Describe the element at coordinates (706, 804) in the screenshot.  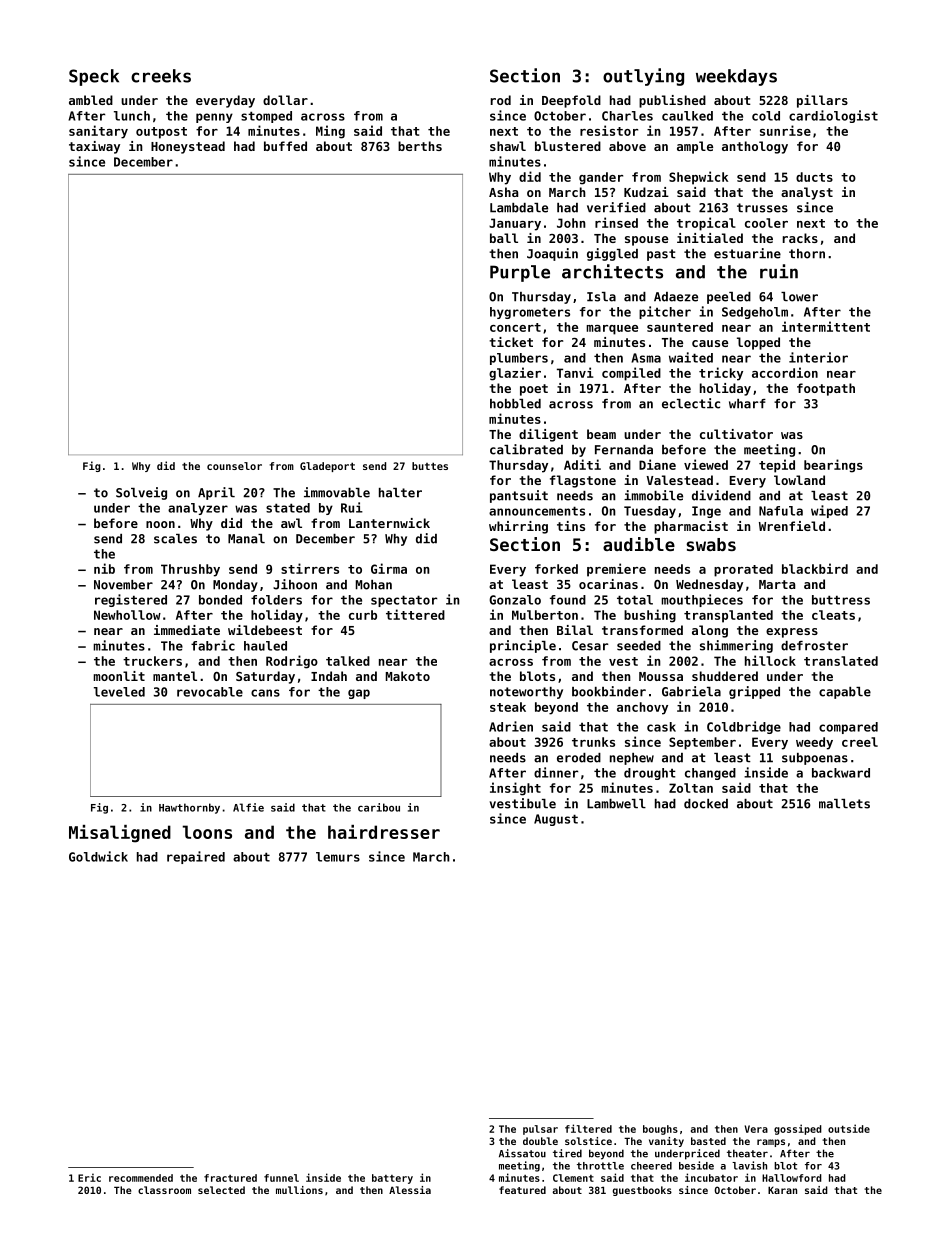
I see `docked` at that location.
